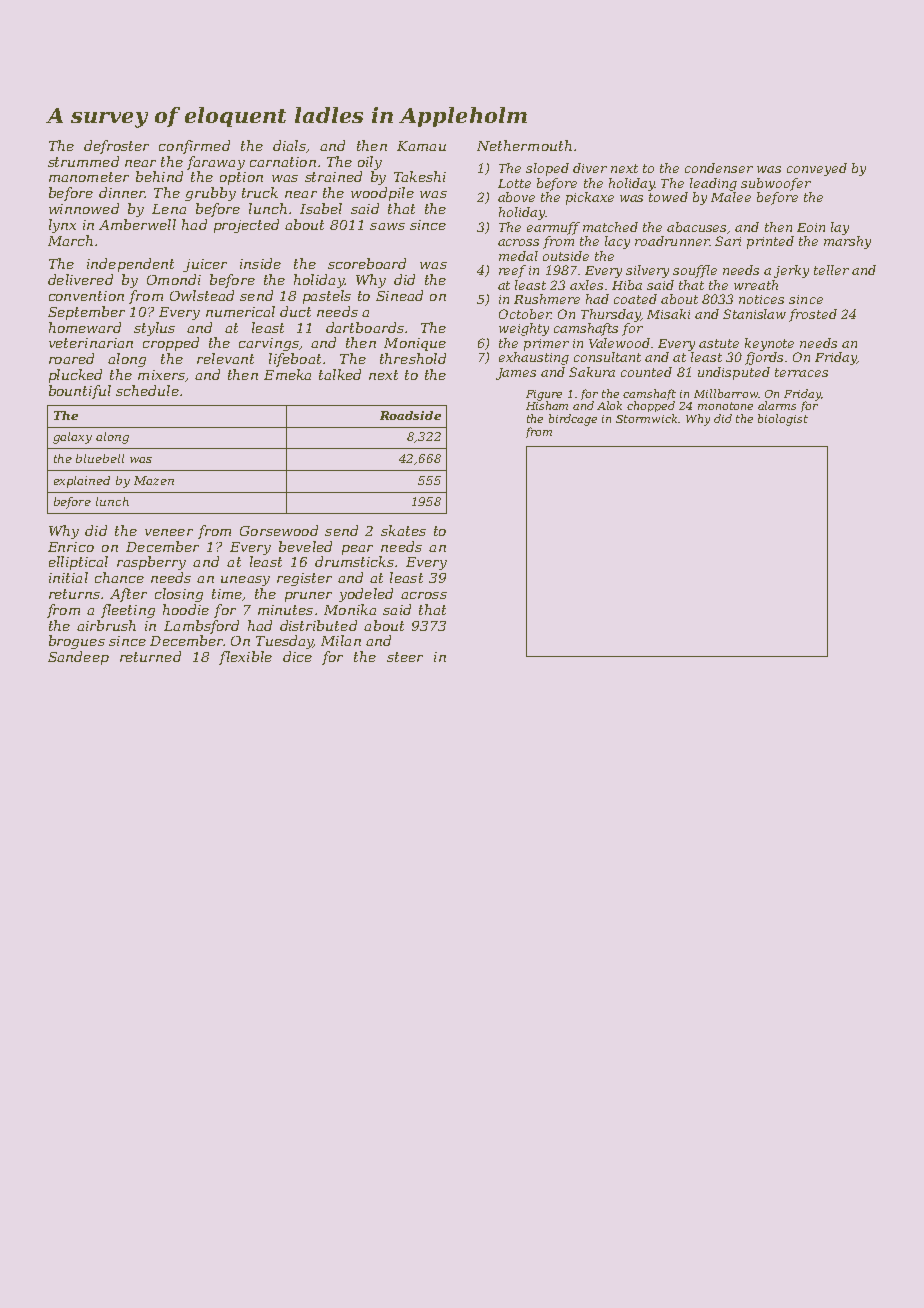 This document has width=924, height=1308. I want to click on uneasy, so click(245, 581).
